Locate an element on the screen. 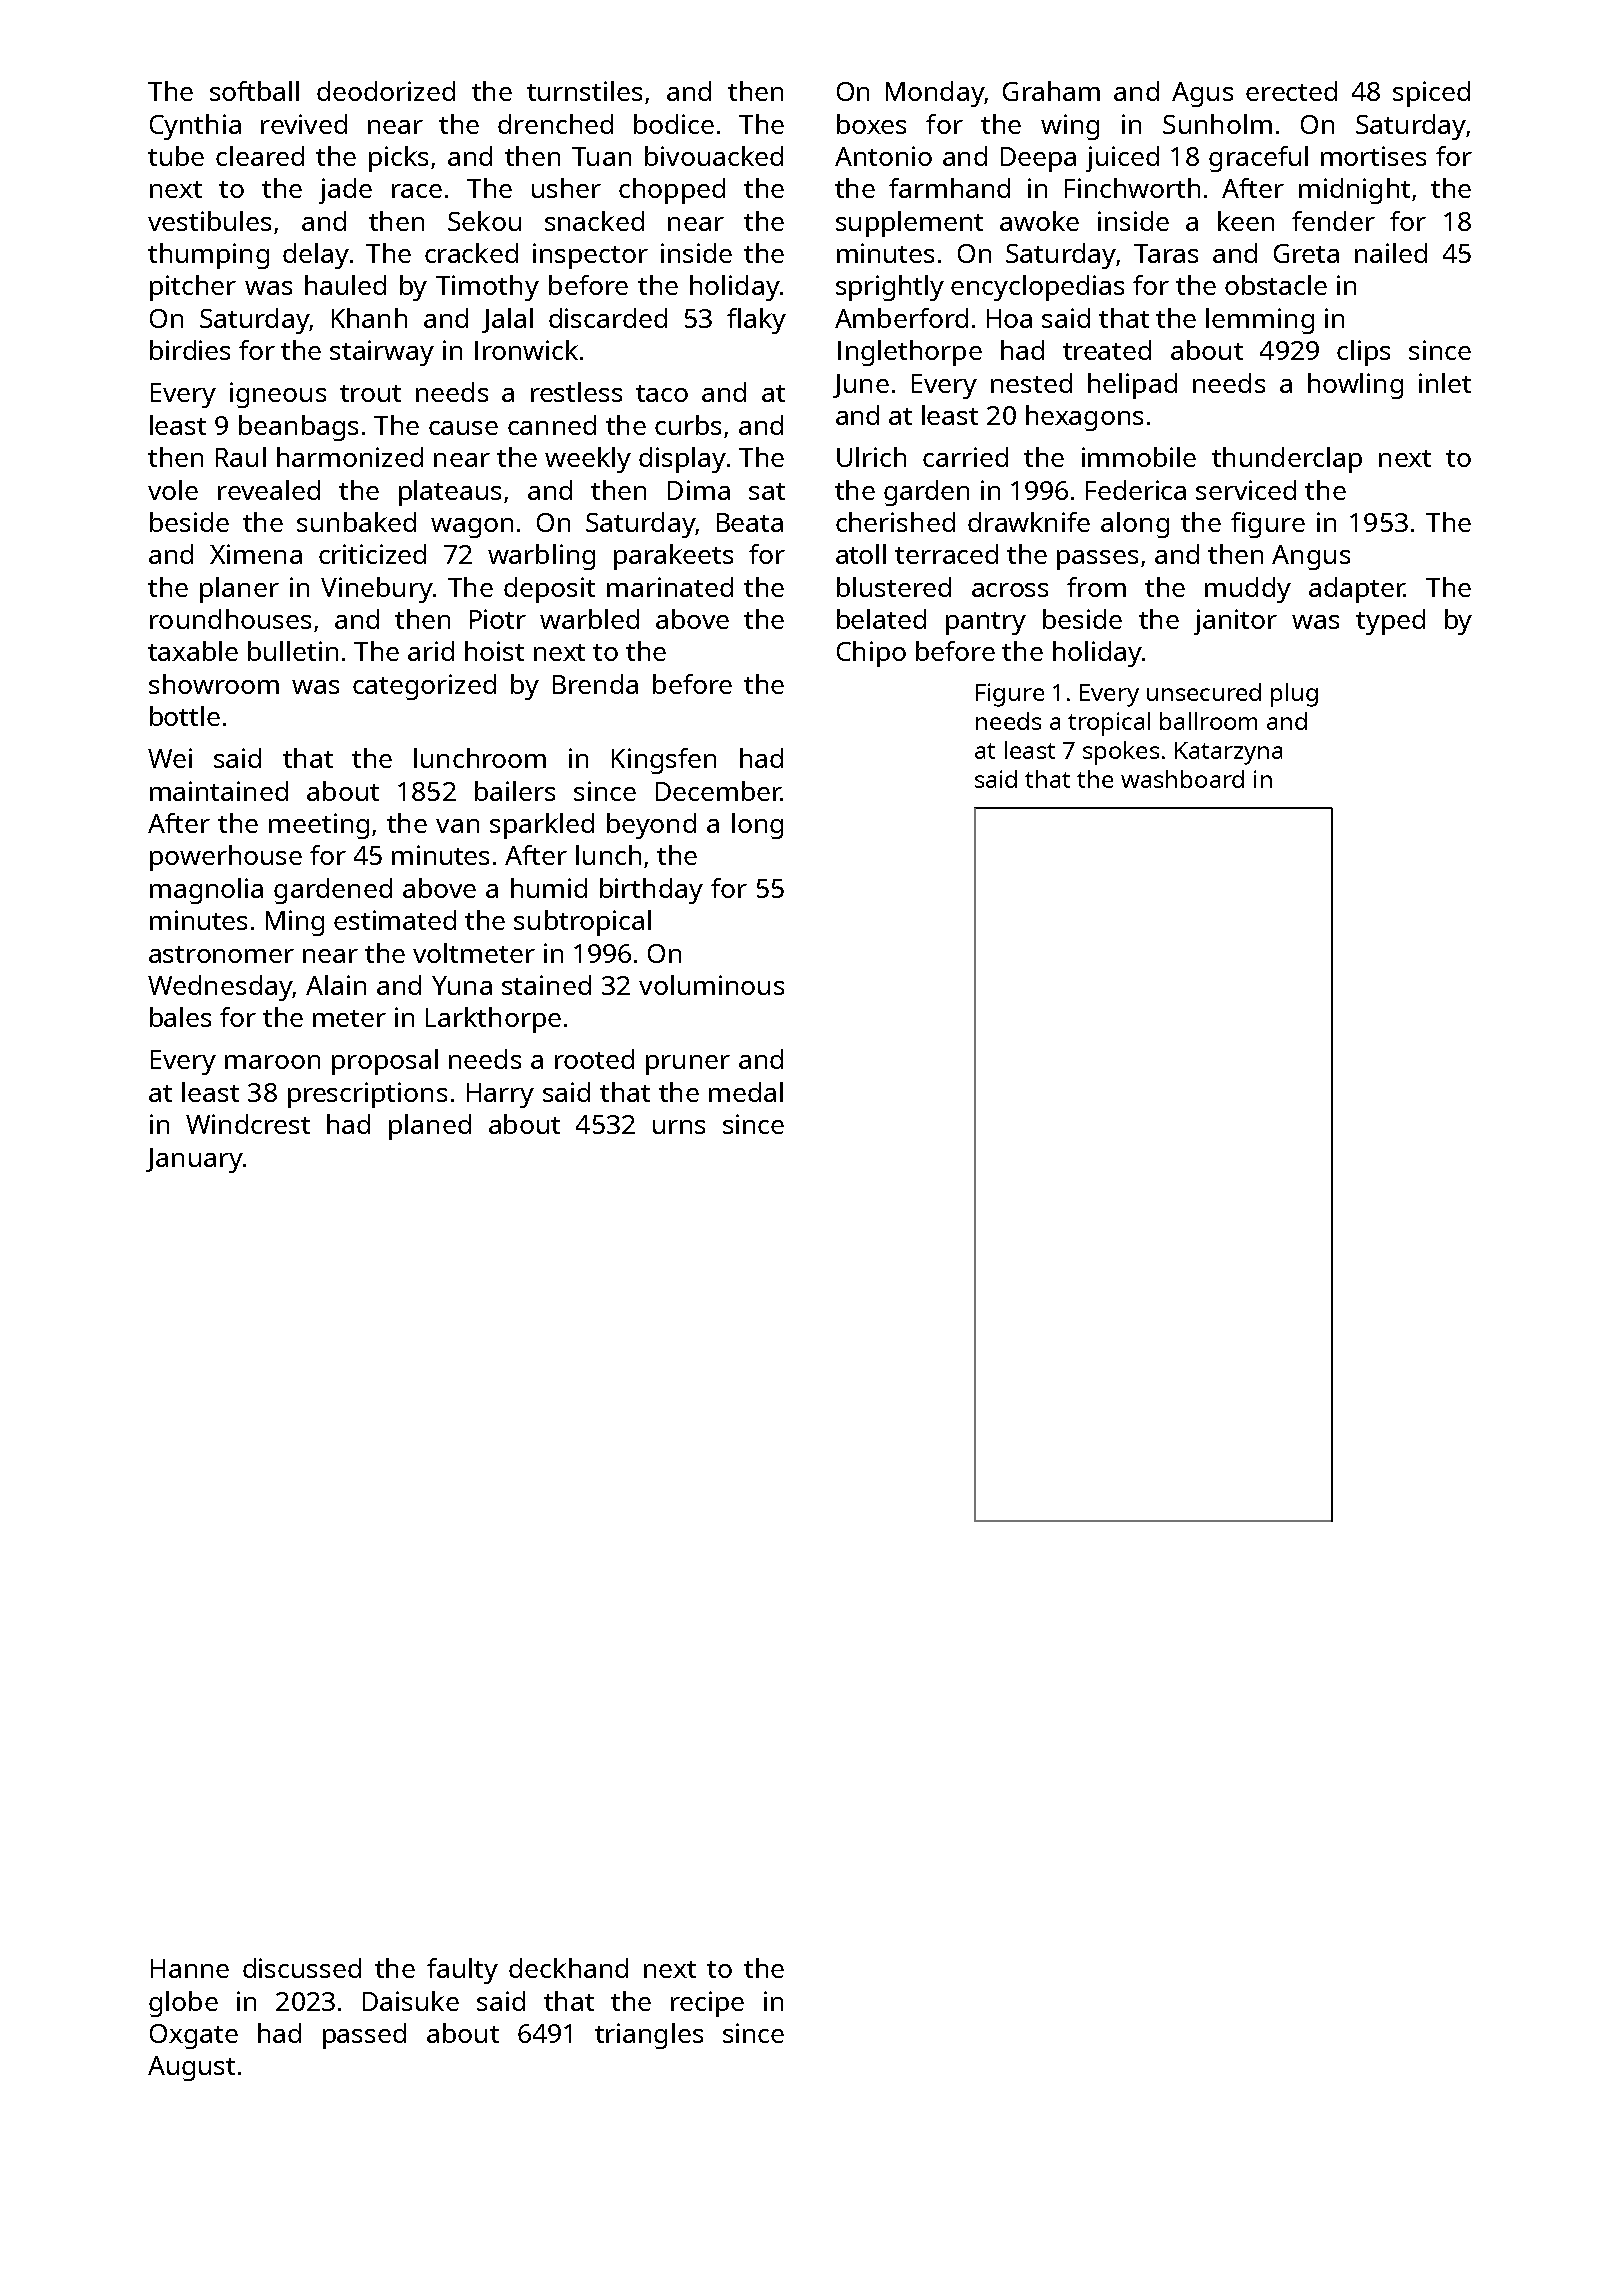 This screenshot has height=2292, width=1620. December is located at coordinates (718, 791).
